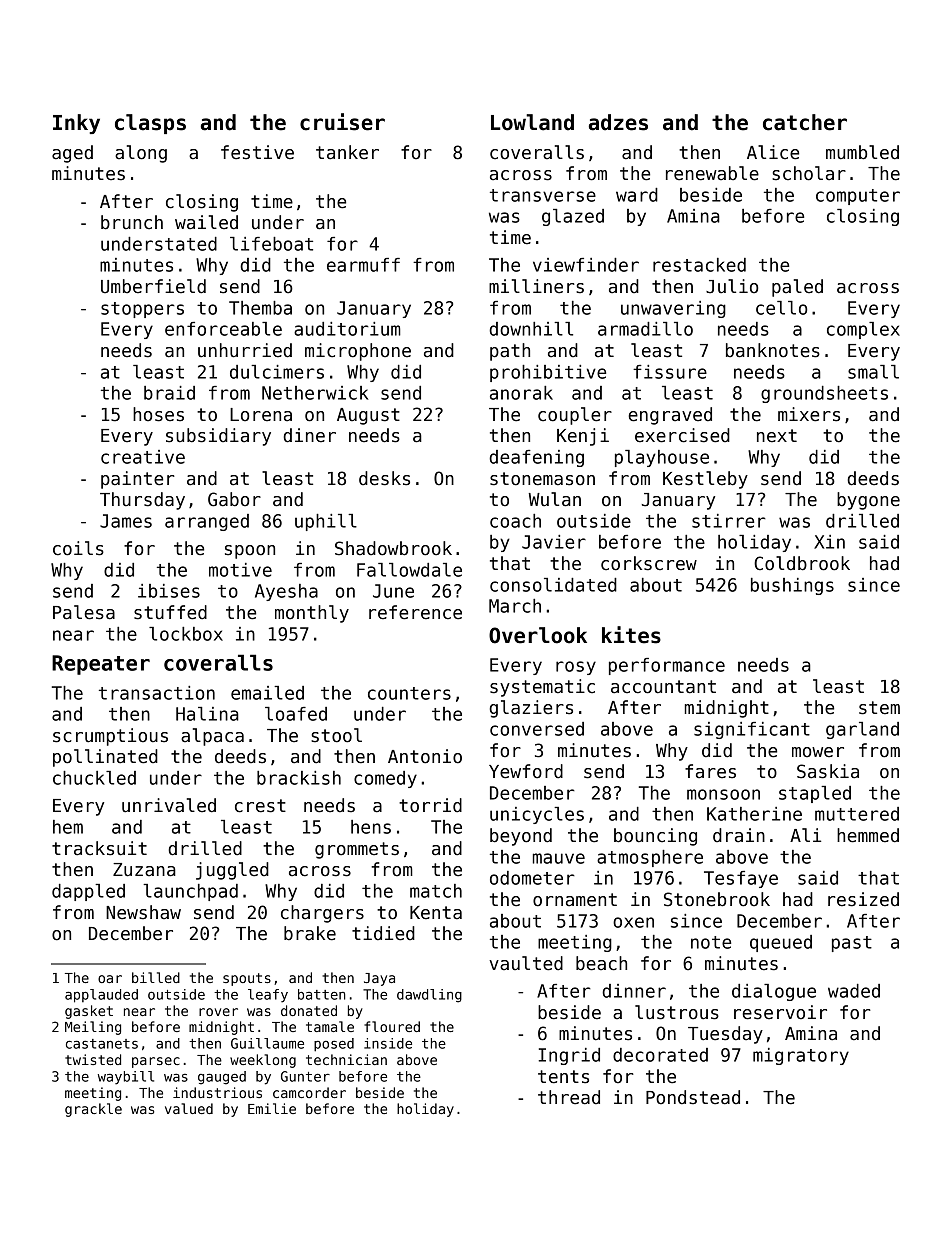 Image resolution: width=952 pixels, height=1233 pixels. What do you see at coordinates (157, 693) in the document?
I see `transaction` at bounding box center [157, 693].
